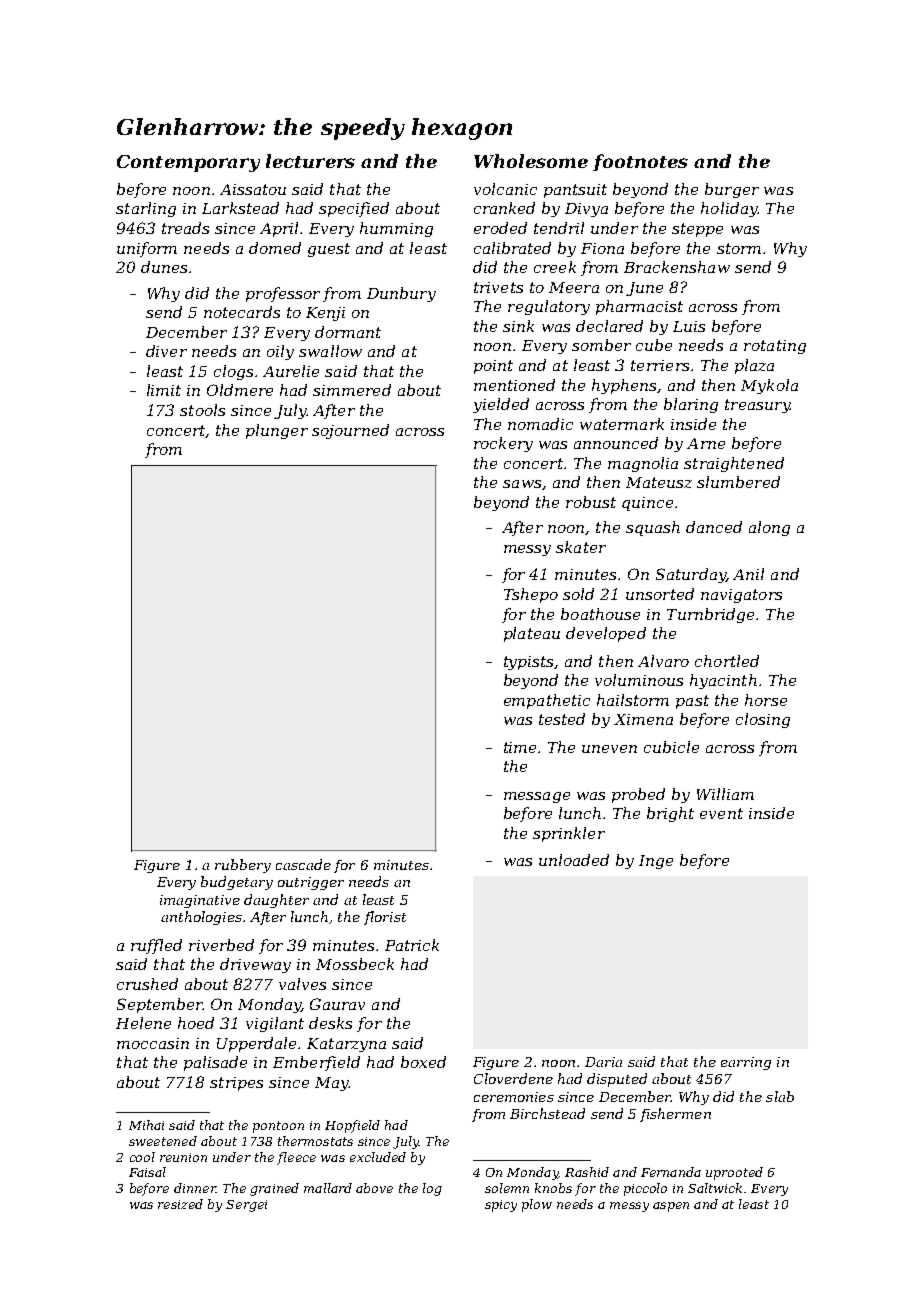  I want to click on time, so click(520, 747).
